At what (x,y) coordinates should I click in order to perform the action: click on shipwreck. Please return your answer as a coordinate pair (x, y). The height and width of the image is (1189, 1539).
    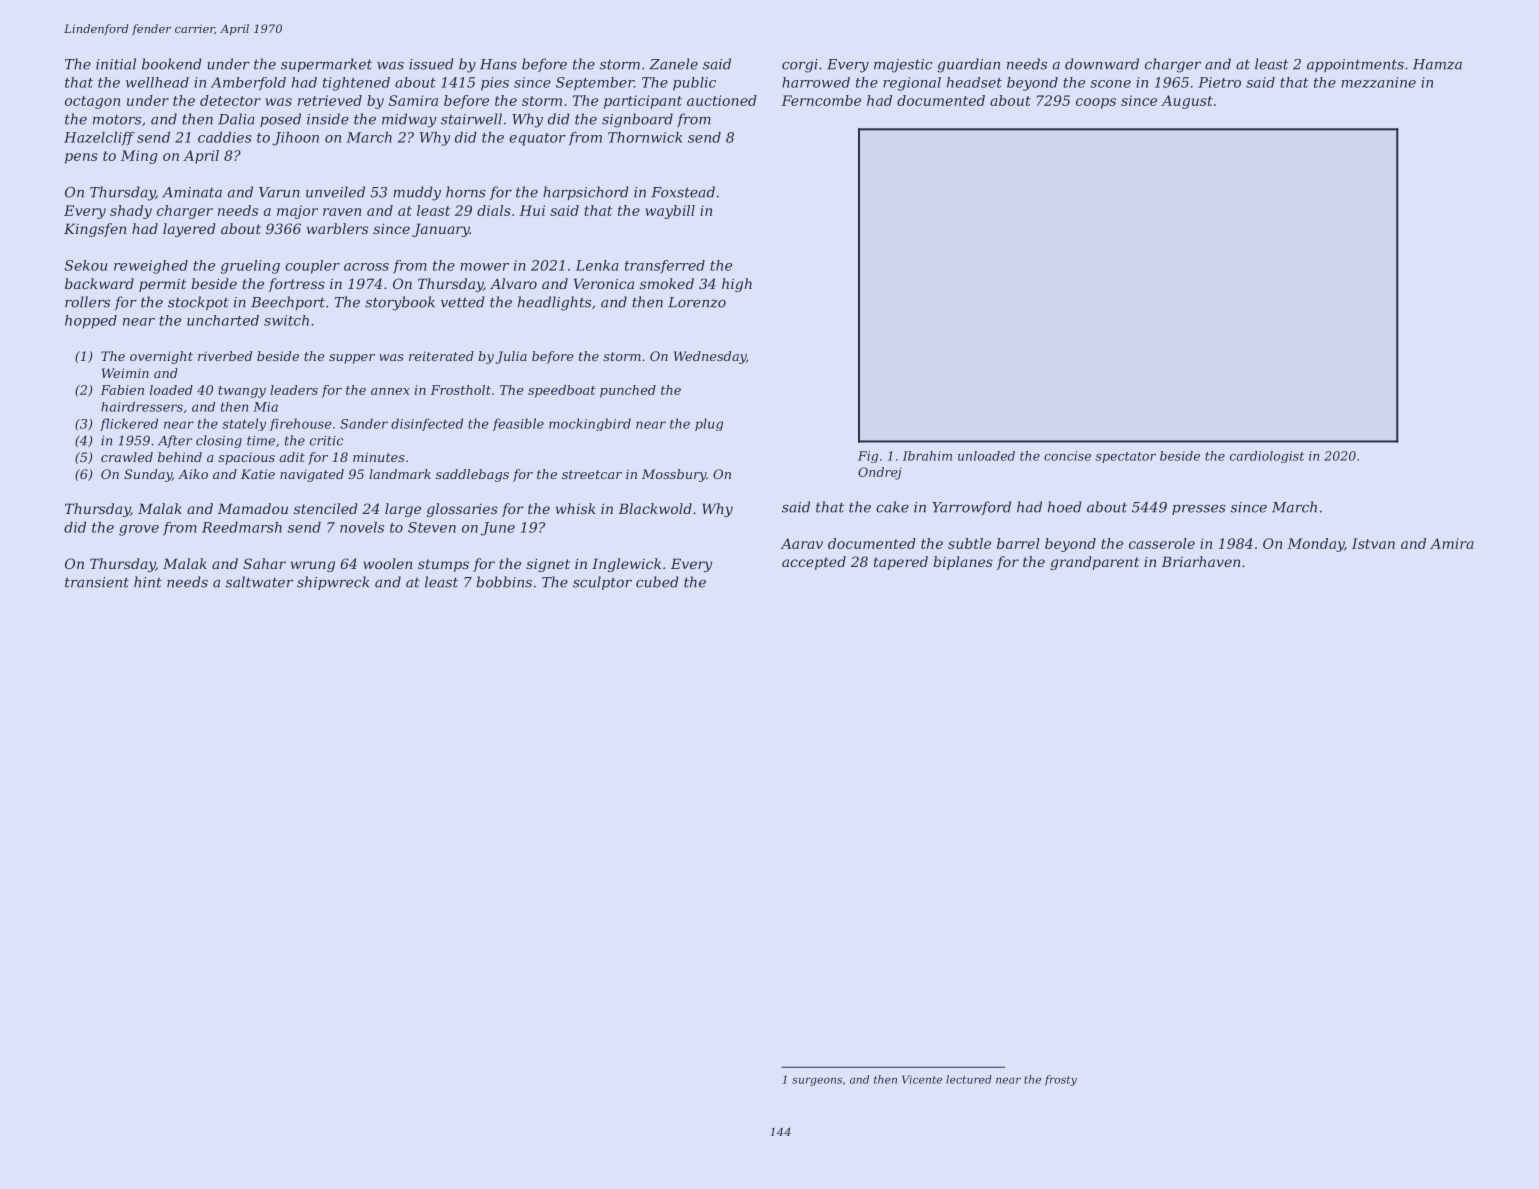
    Looking at the image, I should click on (333, 583).
